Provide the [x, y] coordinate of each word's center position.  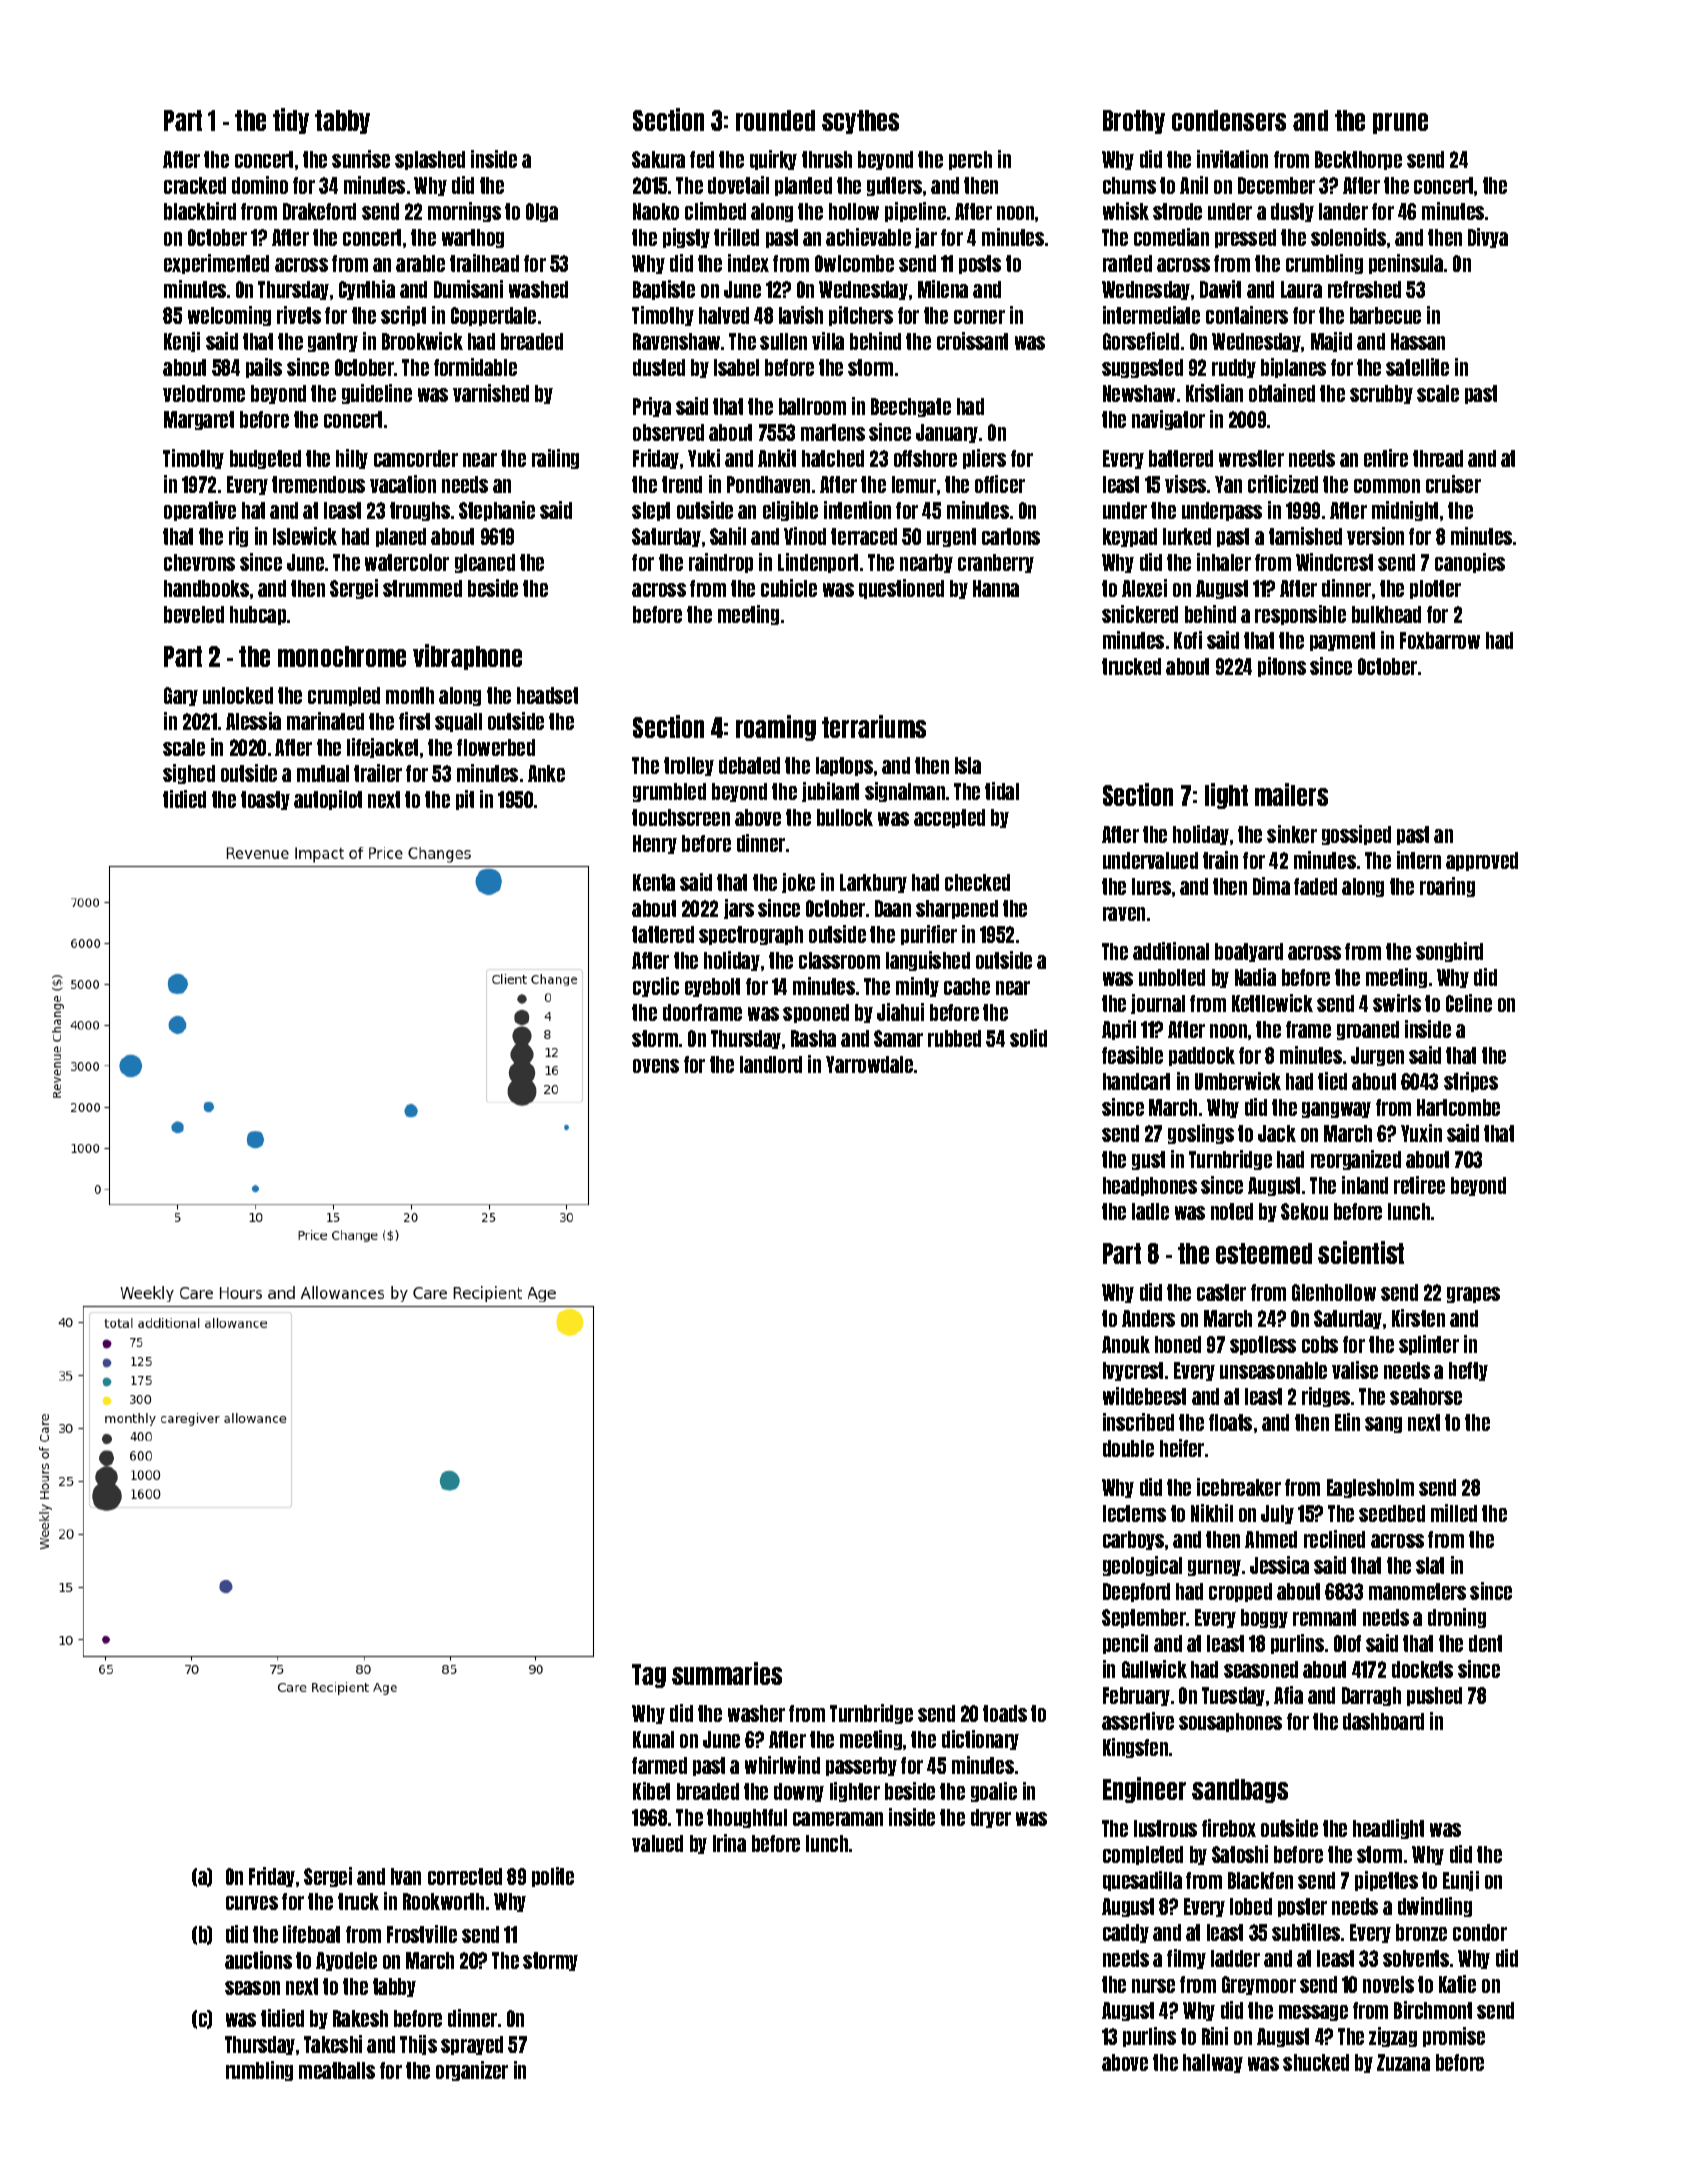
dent [1485, 1643]
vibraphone [467, 657]
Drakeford [319, 211]
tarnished [1305, 536]
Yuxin [1421, 1133]
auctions [258, 1960]
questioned [901, 589]
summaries [727, 1673]
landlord [771, 1064]
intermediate [1151, 315]
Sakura [658, 159]
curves [252, 1903]
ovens [656, 1066]
